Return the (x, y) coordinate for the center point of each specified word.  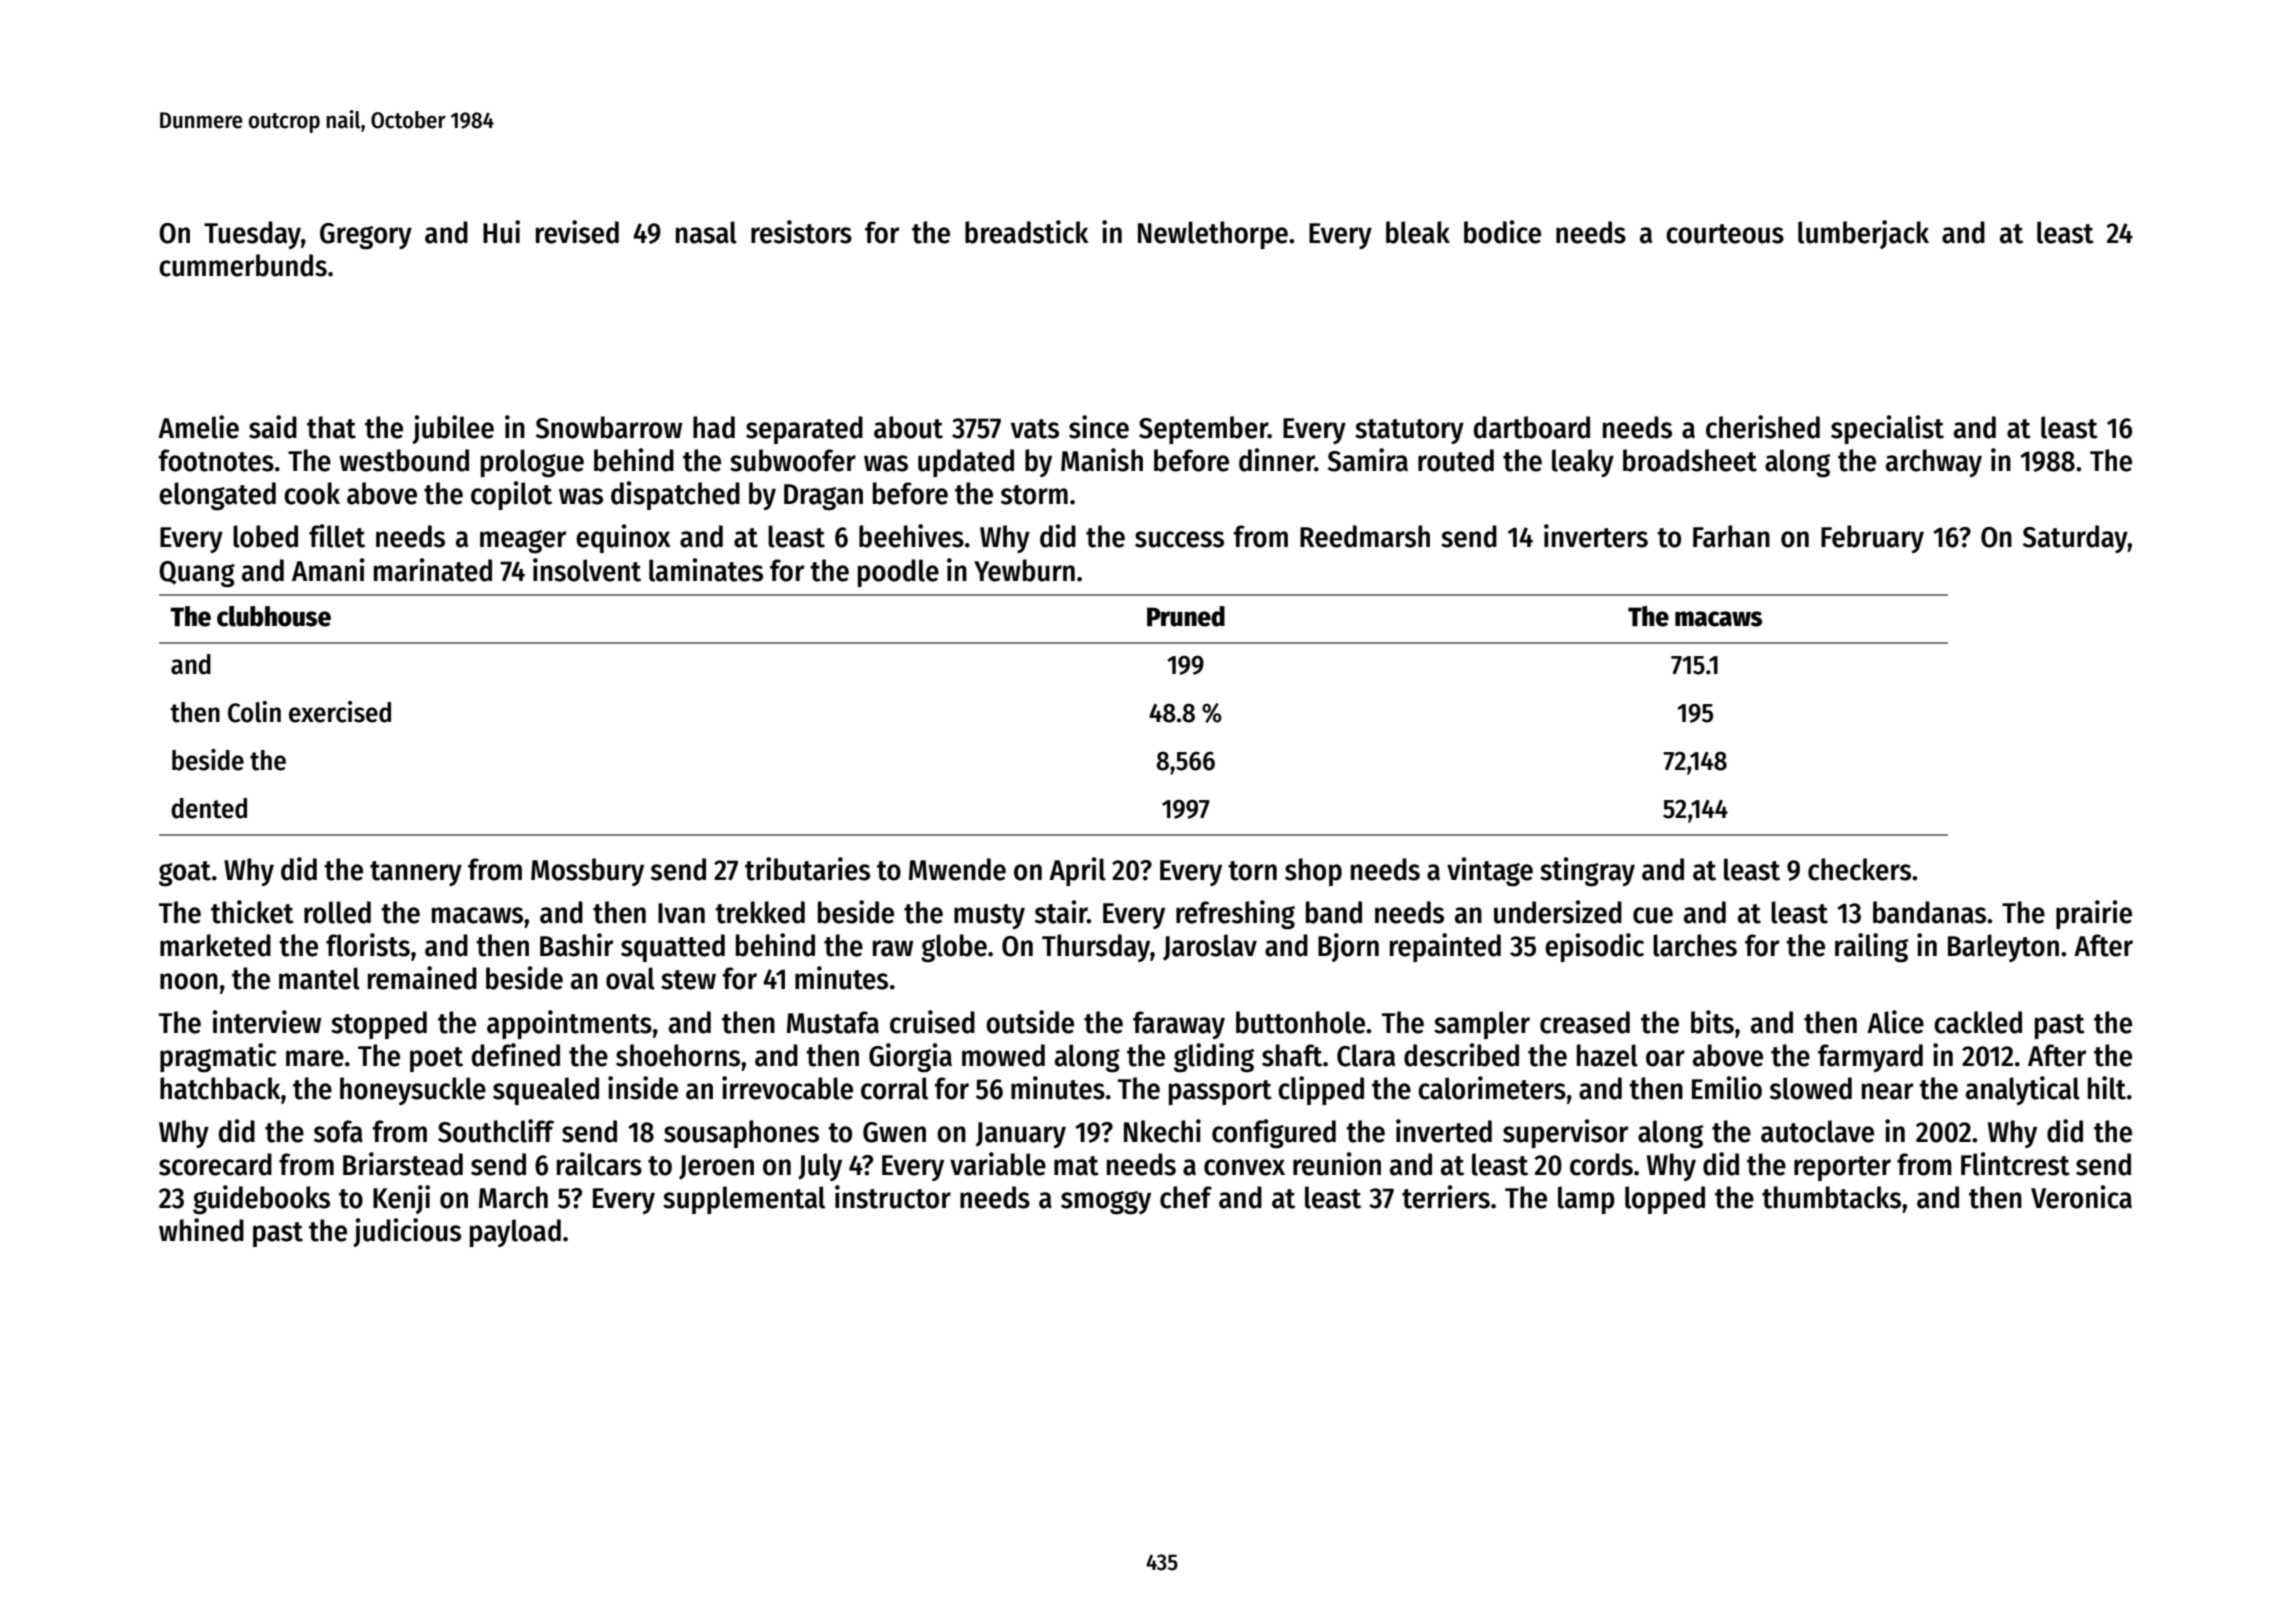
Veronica (2081, 1197)
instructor (893, 1197)
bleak (1418, 232)
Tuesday (252, 235)
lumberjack (1863, 234)
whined (201, 1230)
